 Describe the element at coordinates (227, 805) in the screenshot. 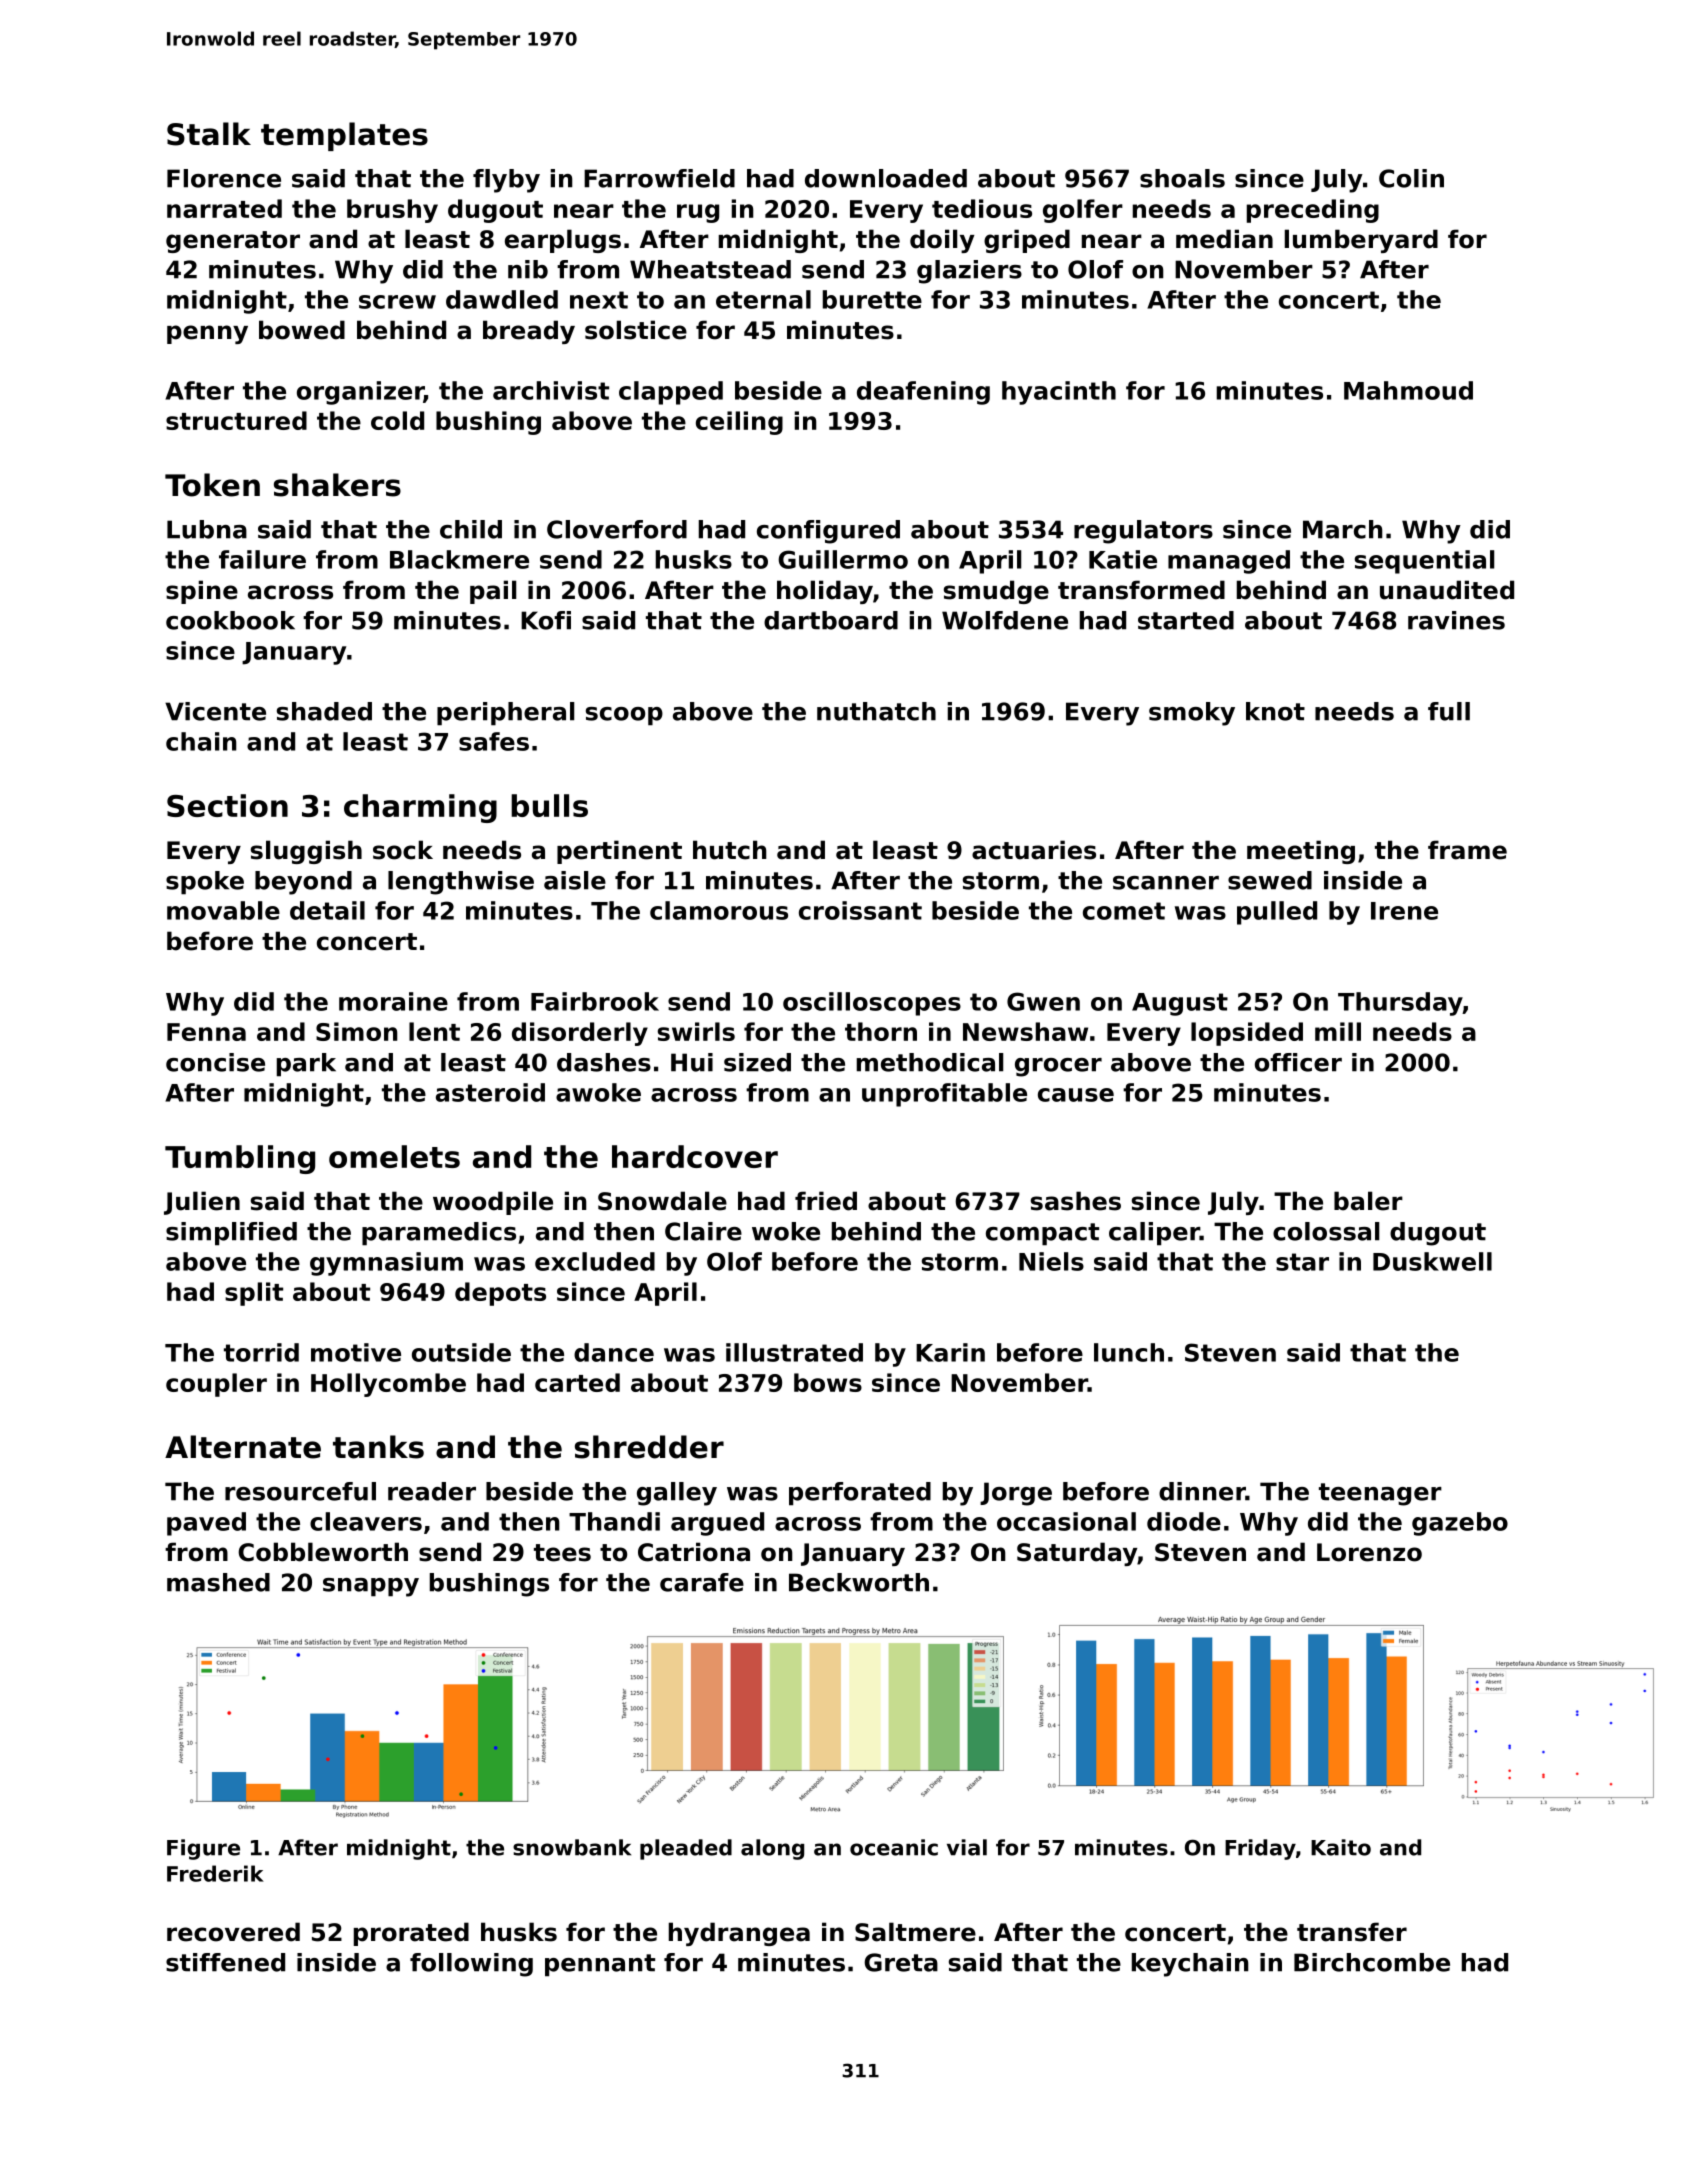

I see `Section` at that location.
